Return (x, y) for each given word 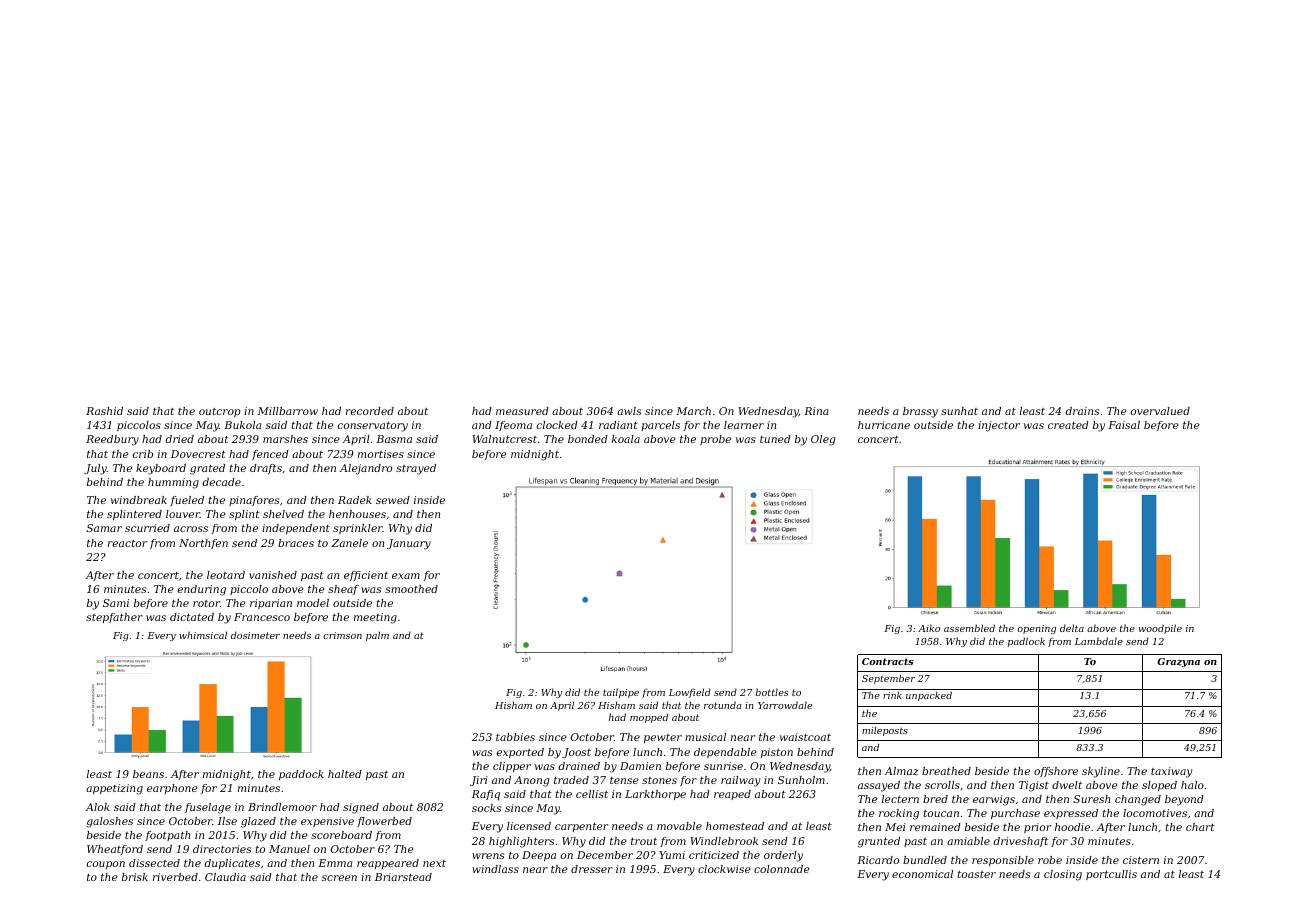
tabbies (515, 737)
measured (522, 411)
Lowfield (690, 693)
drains (1082, 411)
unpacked (929, 696)
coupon (106, 865)
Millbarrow (288, 411)
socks (486, 808)
